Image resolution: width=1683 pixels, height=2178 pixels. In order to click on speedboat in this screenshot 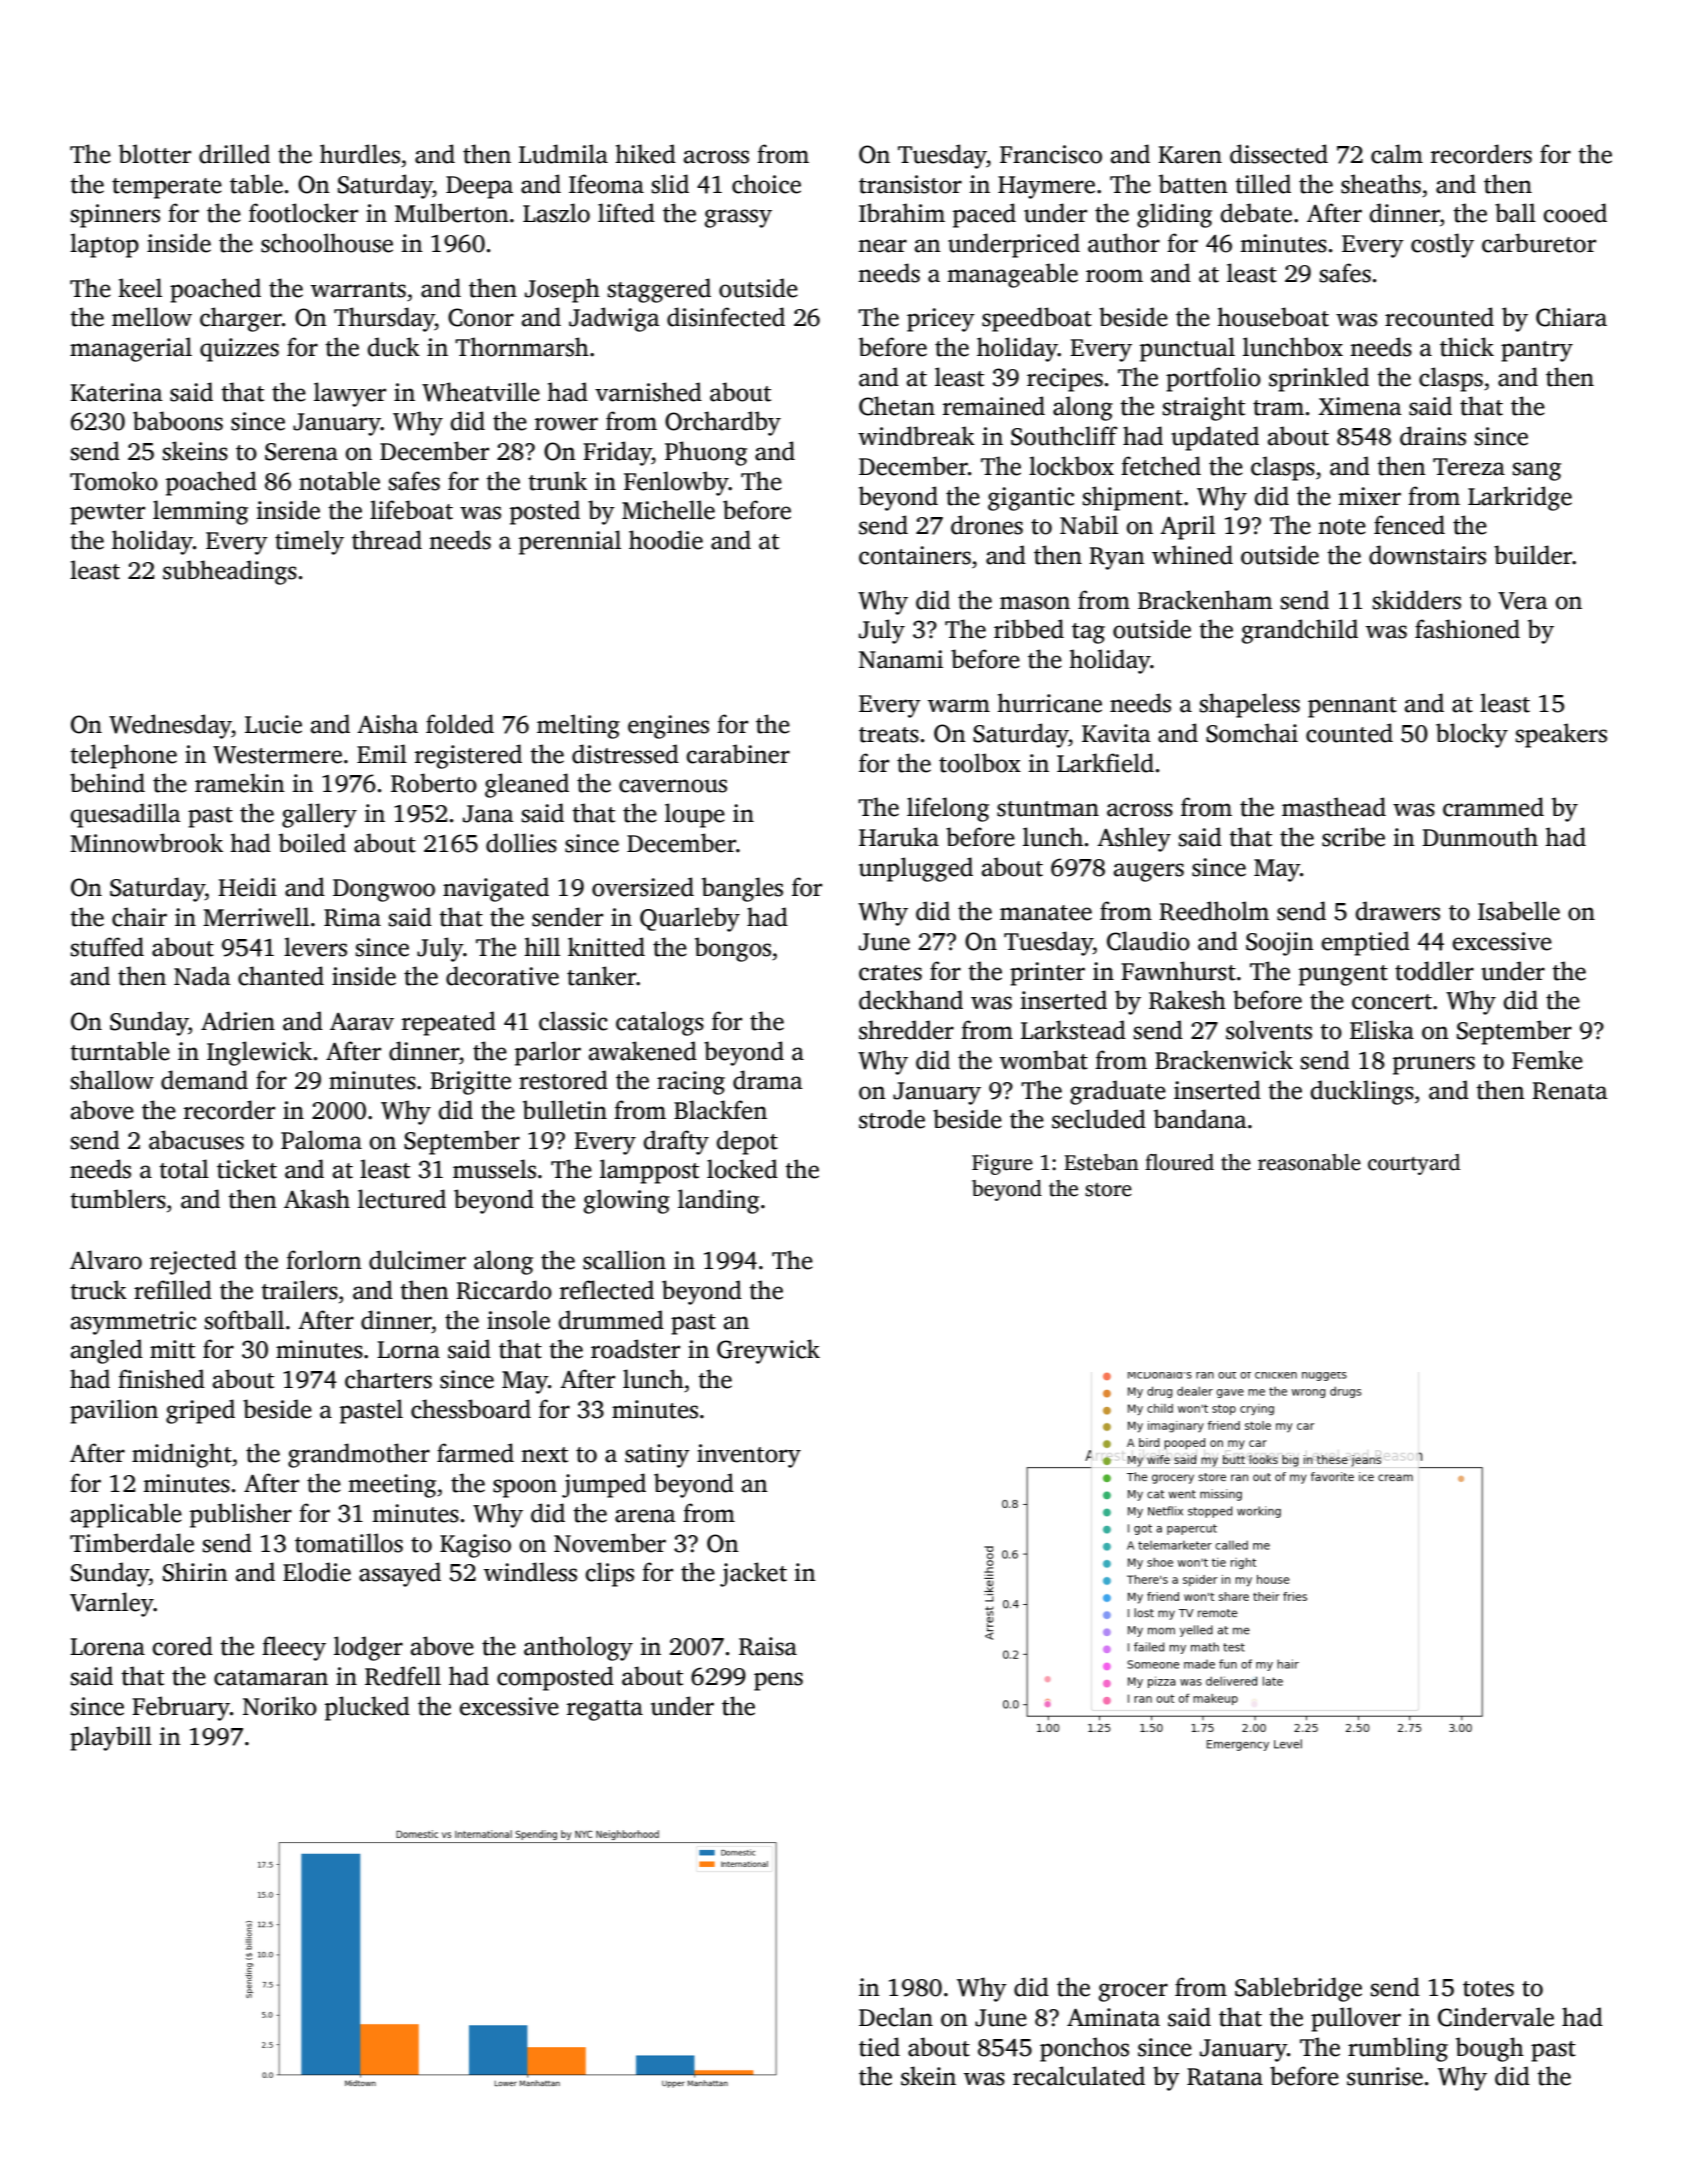, I will do `click(1037, 319)`.
